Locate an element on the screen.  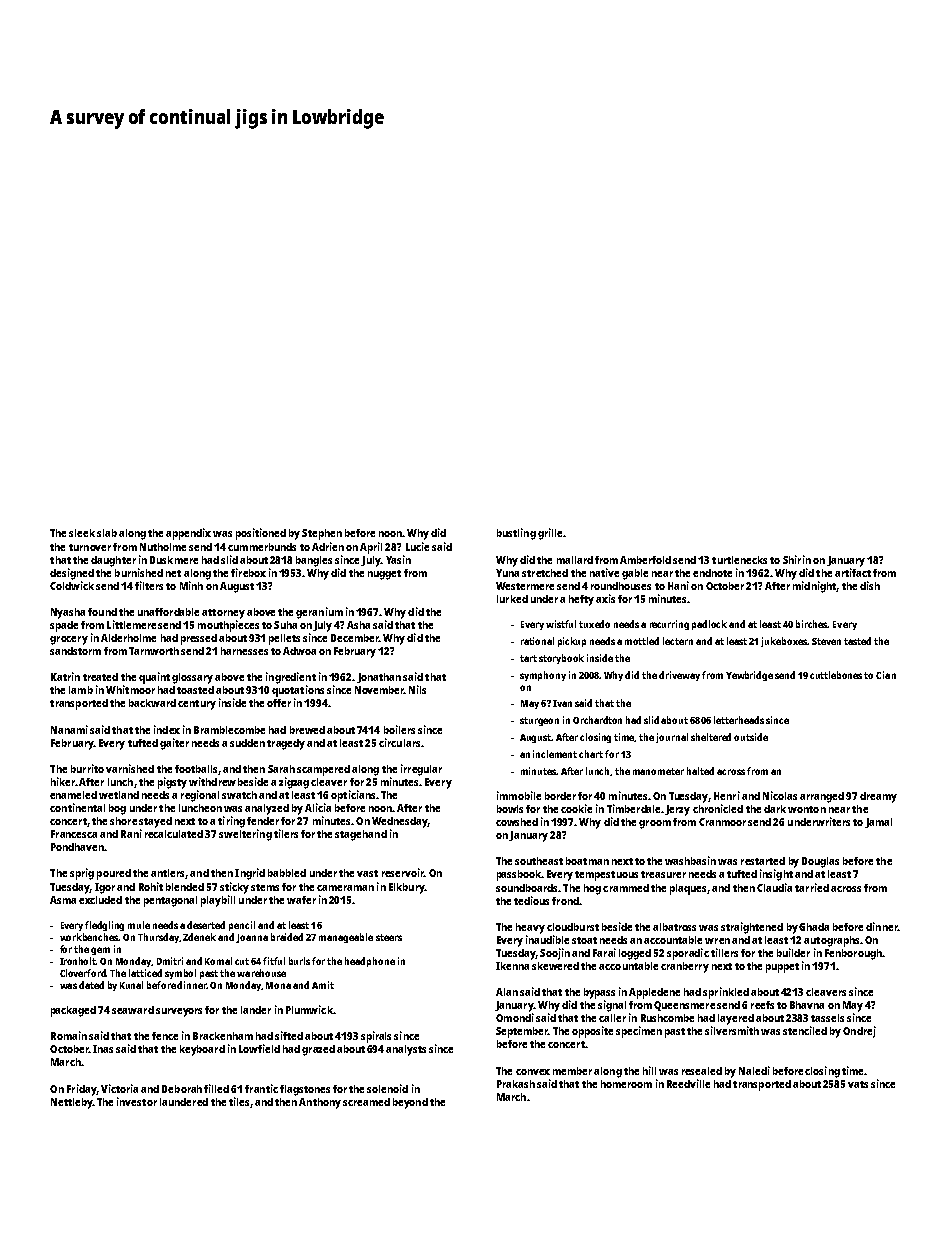
Ivan is located at coordinates (562, 703).
